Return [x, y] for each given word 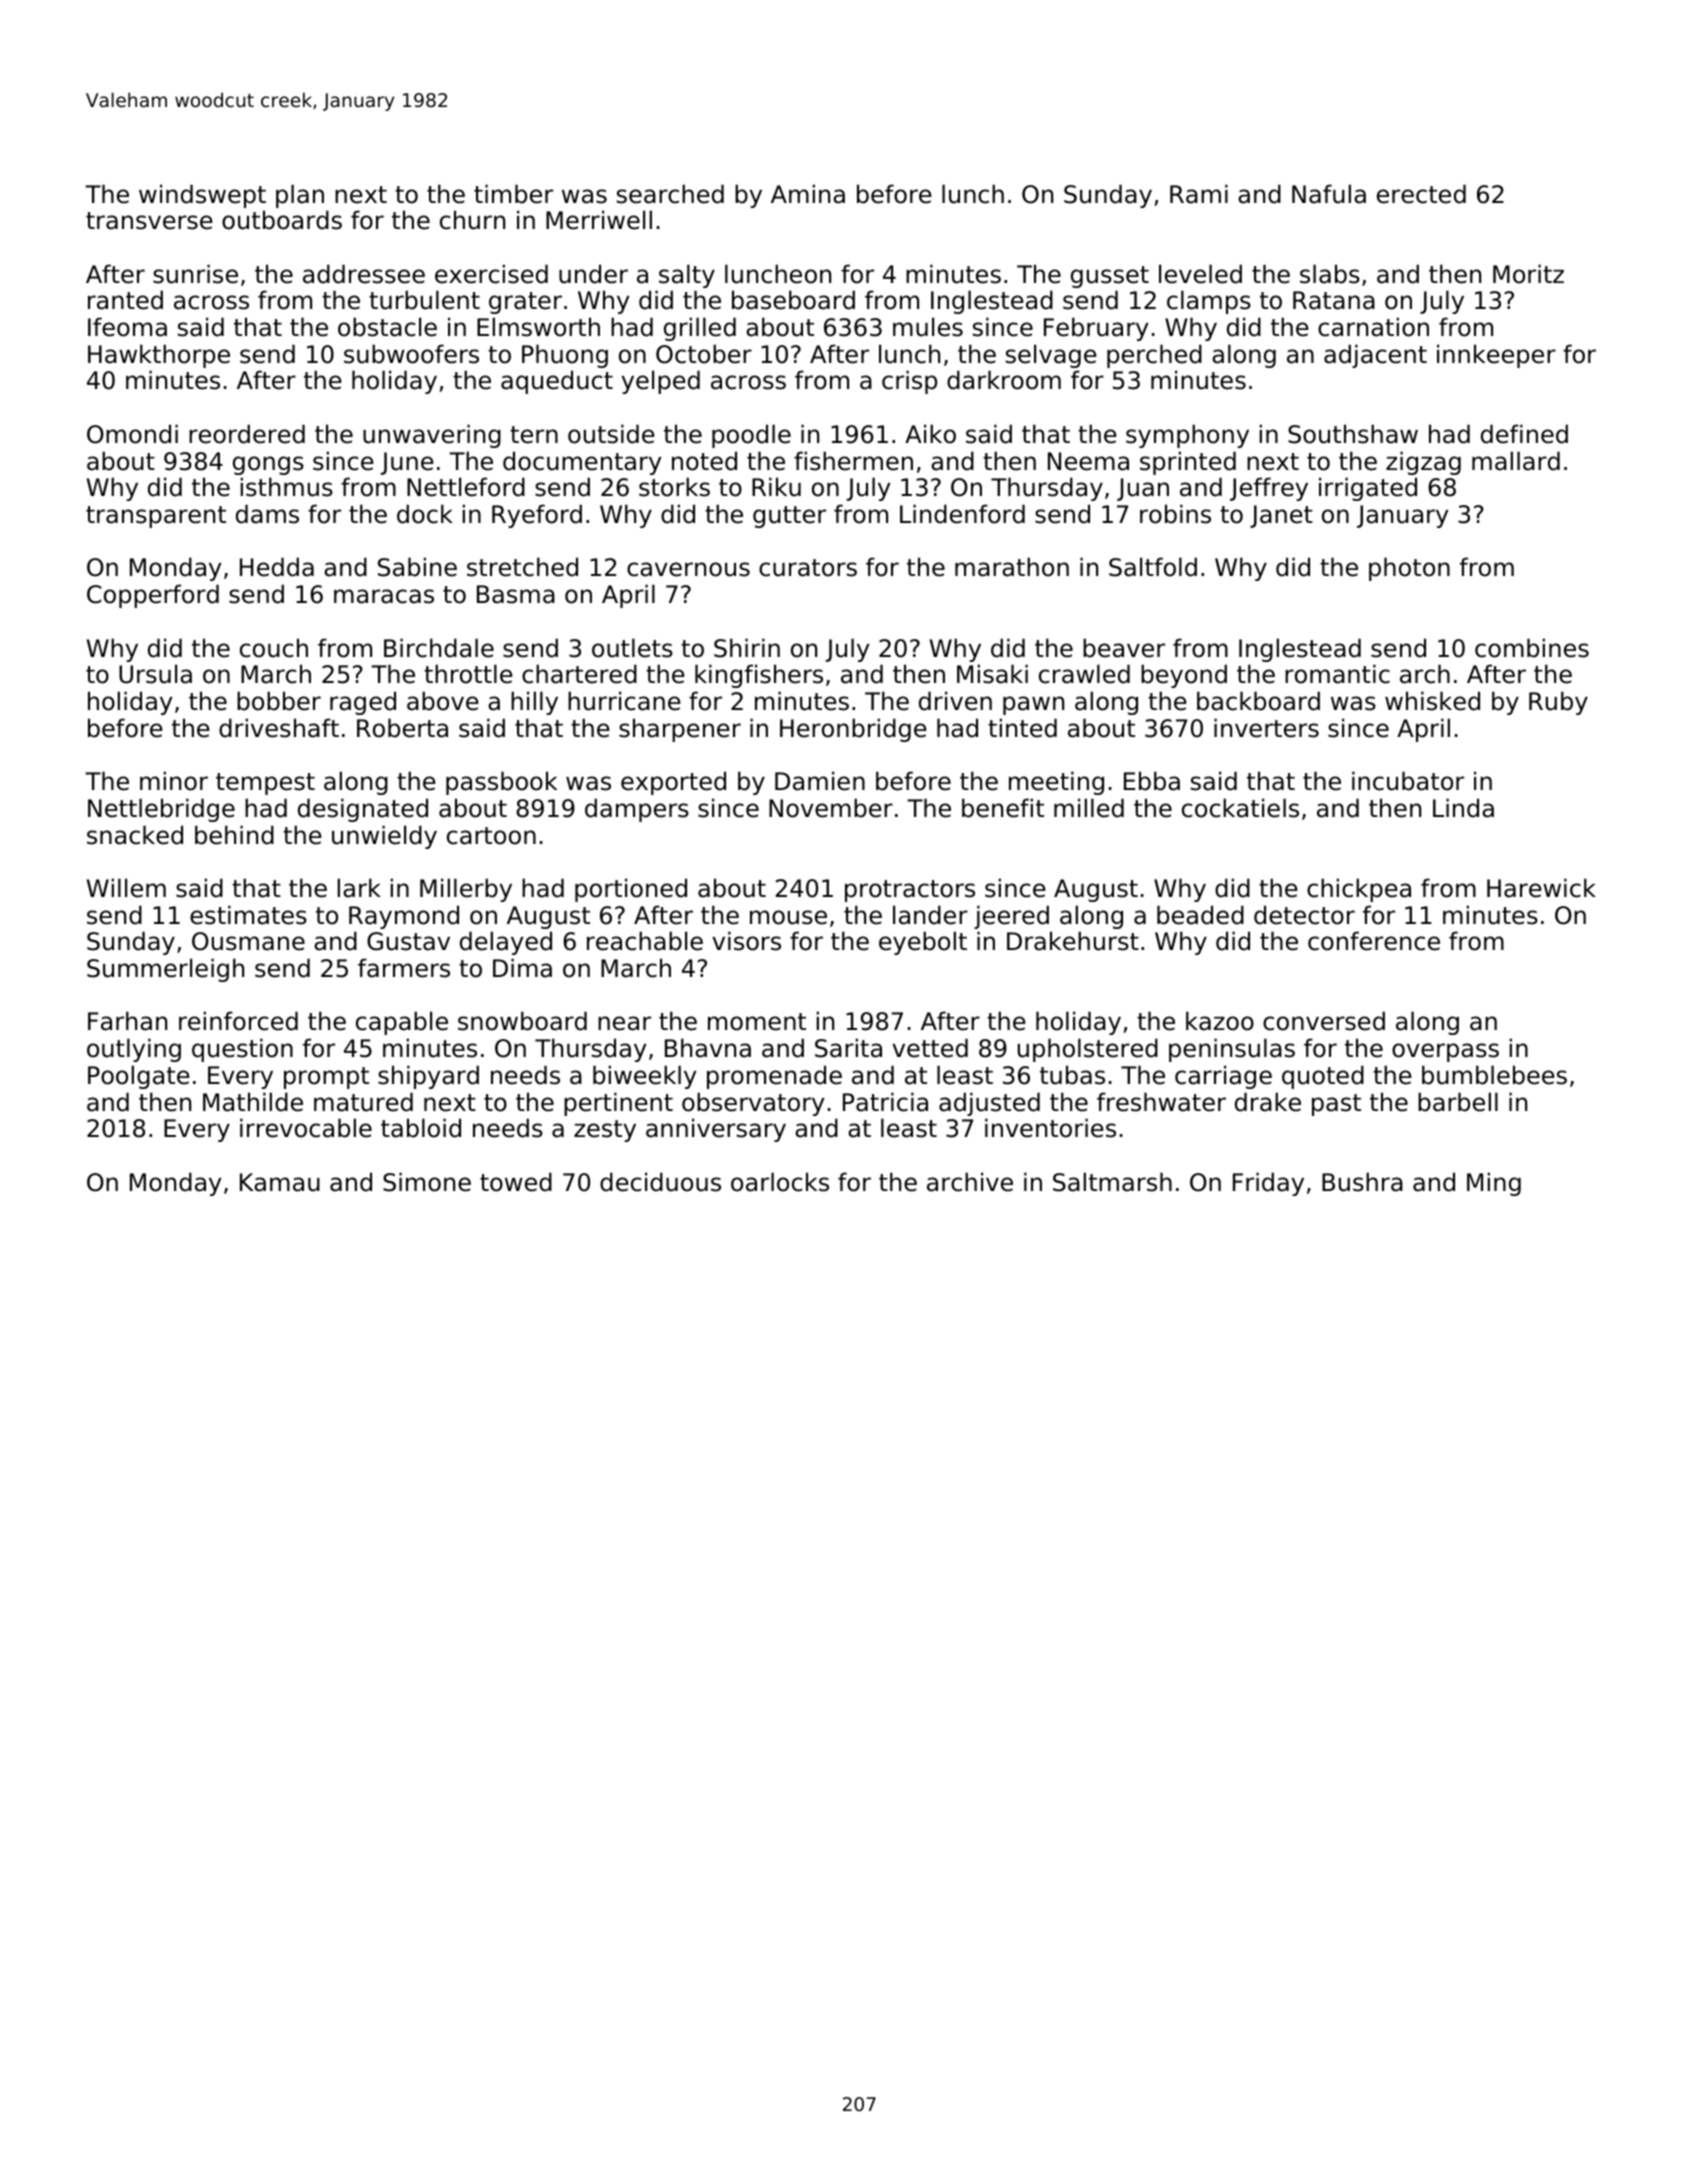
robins [1175, 514]
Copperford [153, 596]
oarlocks [780, 1182]
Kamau [280, 1182]
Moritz [1528, 274]
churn [472, 220]
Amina [808, 194]
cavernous [688, 569]
